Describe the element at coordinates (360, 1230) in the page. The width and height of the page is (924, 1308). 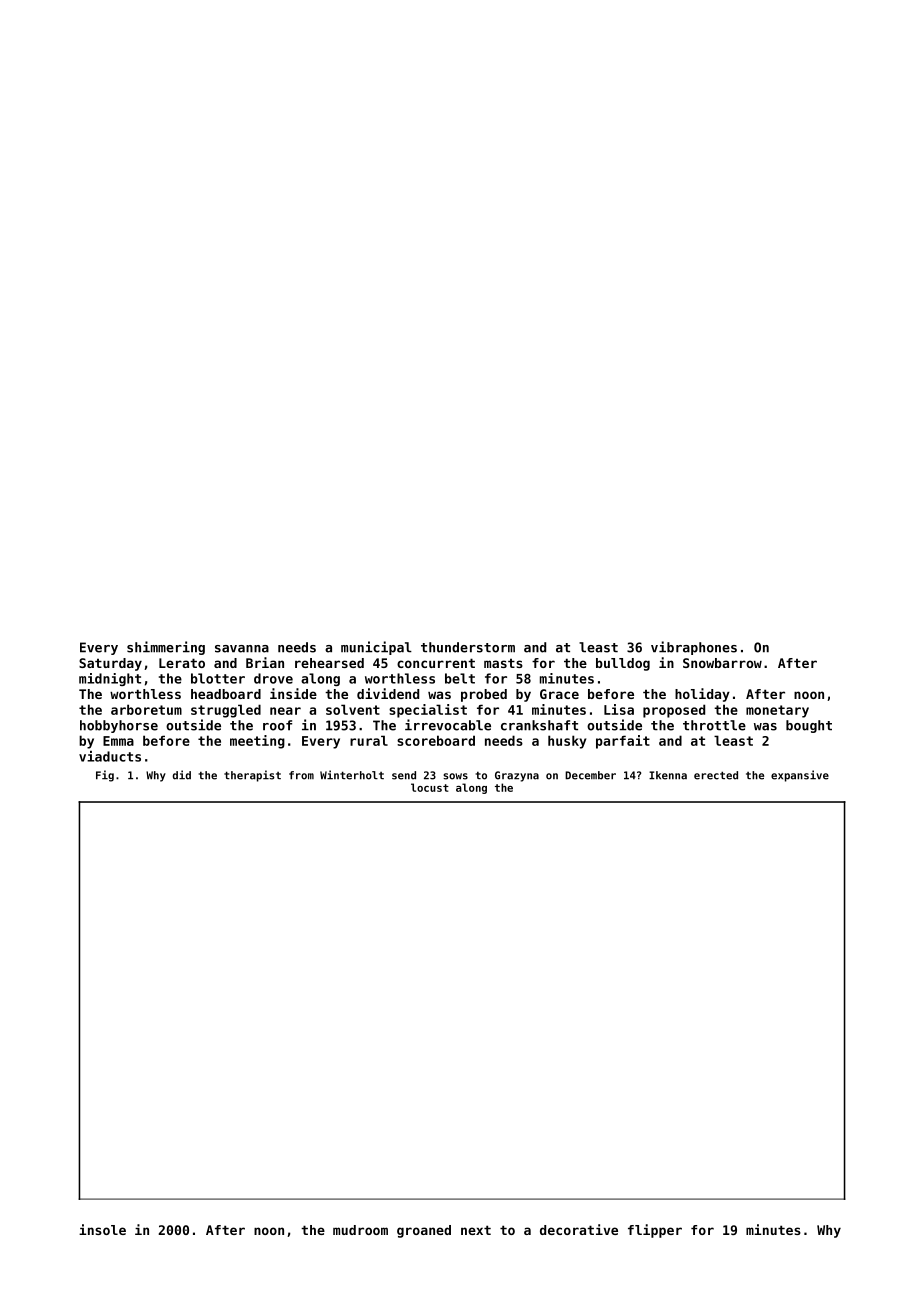
I see `mudroom` at that location.
